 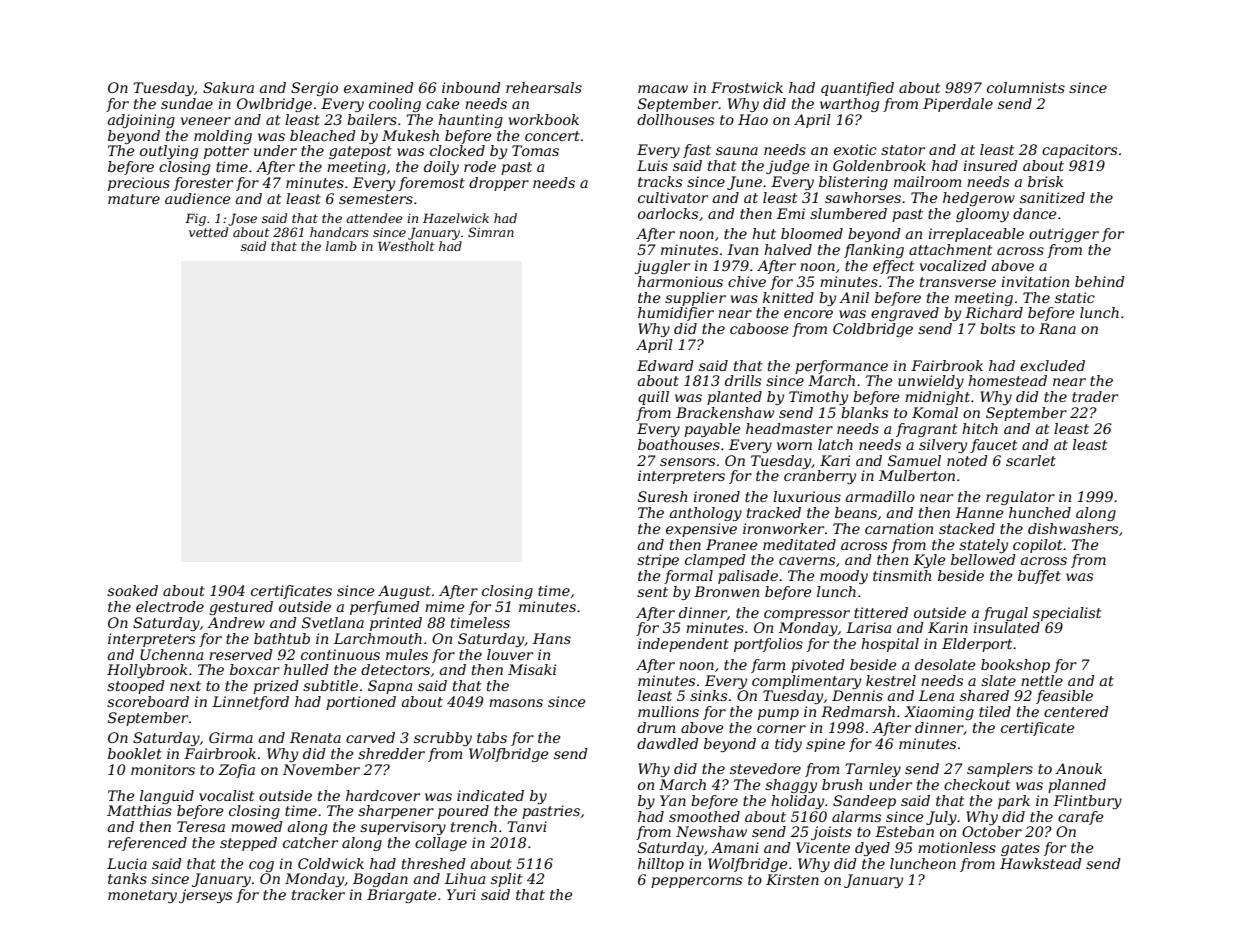 I want to click on stevedore, so click(x=765, y=768).
